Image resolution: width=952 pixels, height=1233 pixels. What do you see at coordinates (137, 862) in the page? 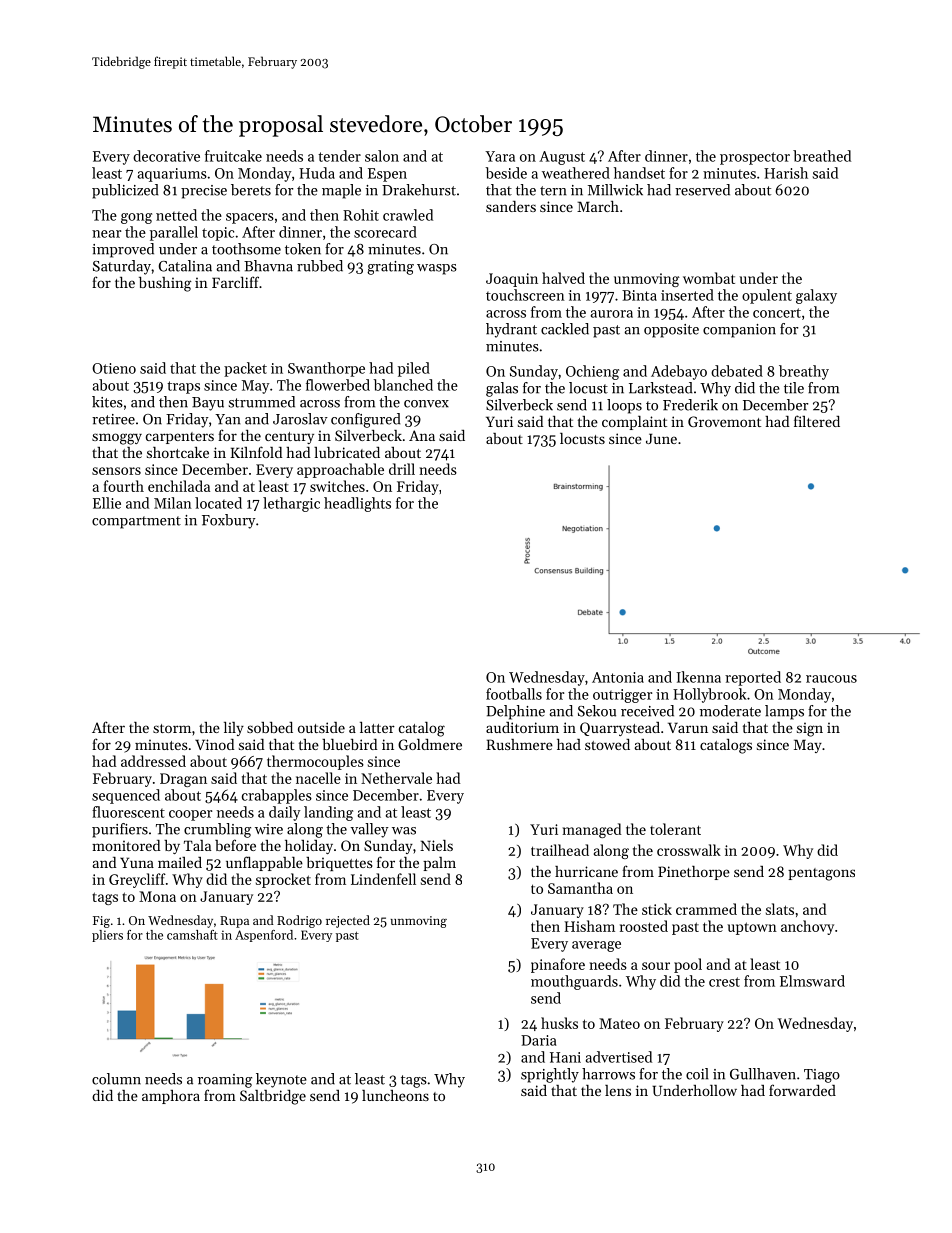
I see `Yuna` at bounding box center [137, 862].
